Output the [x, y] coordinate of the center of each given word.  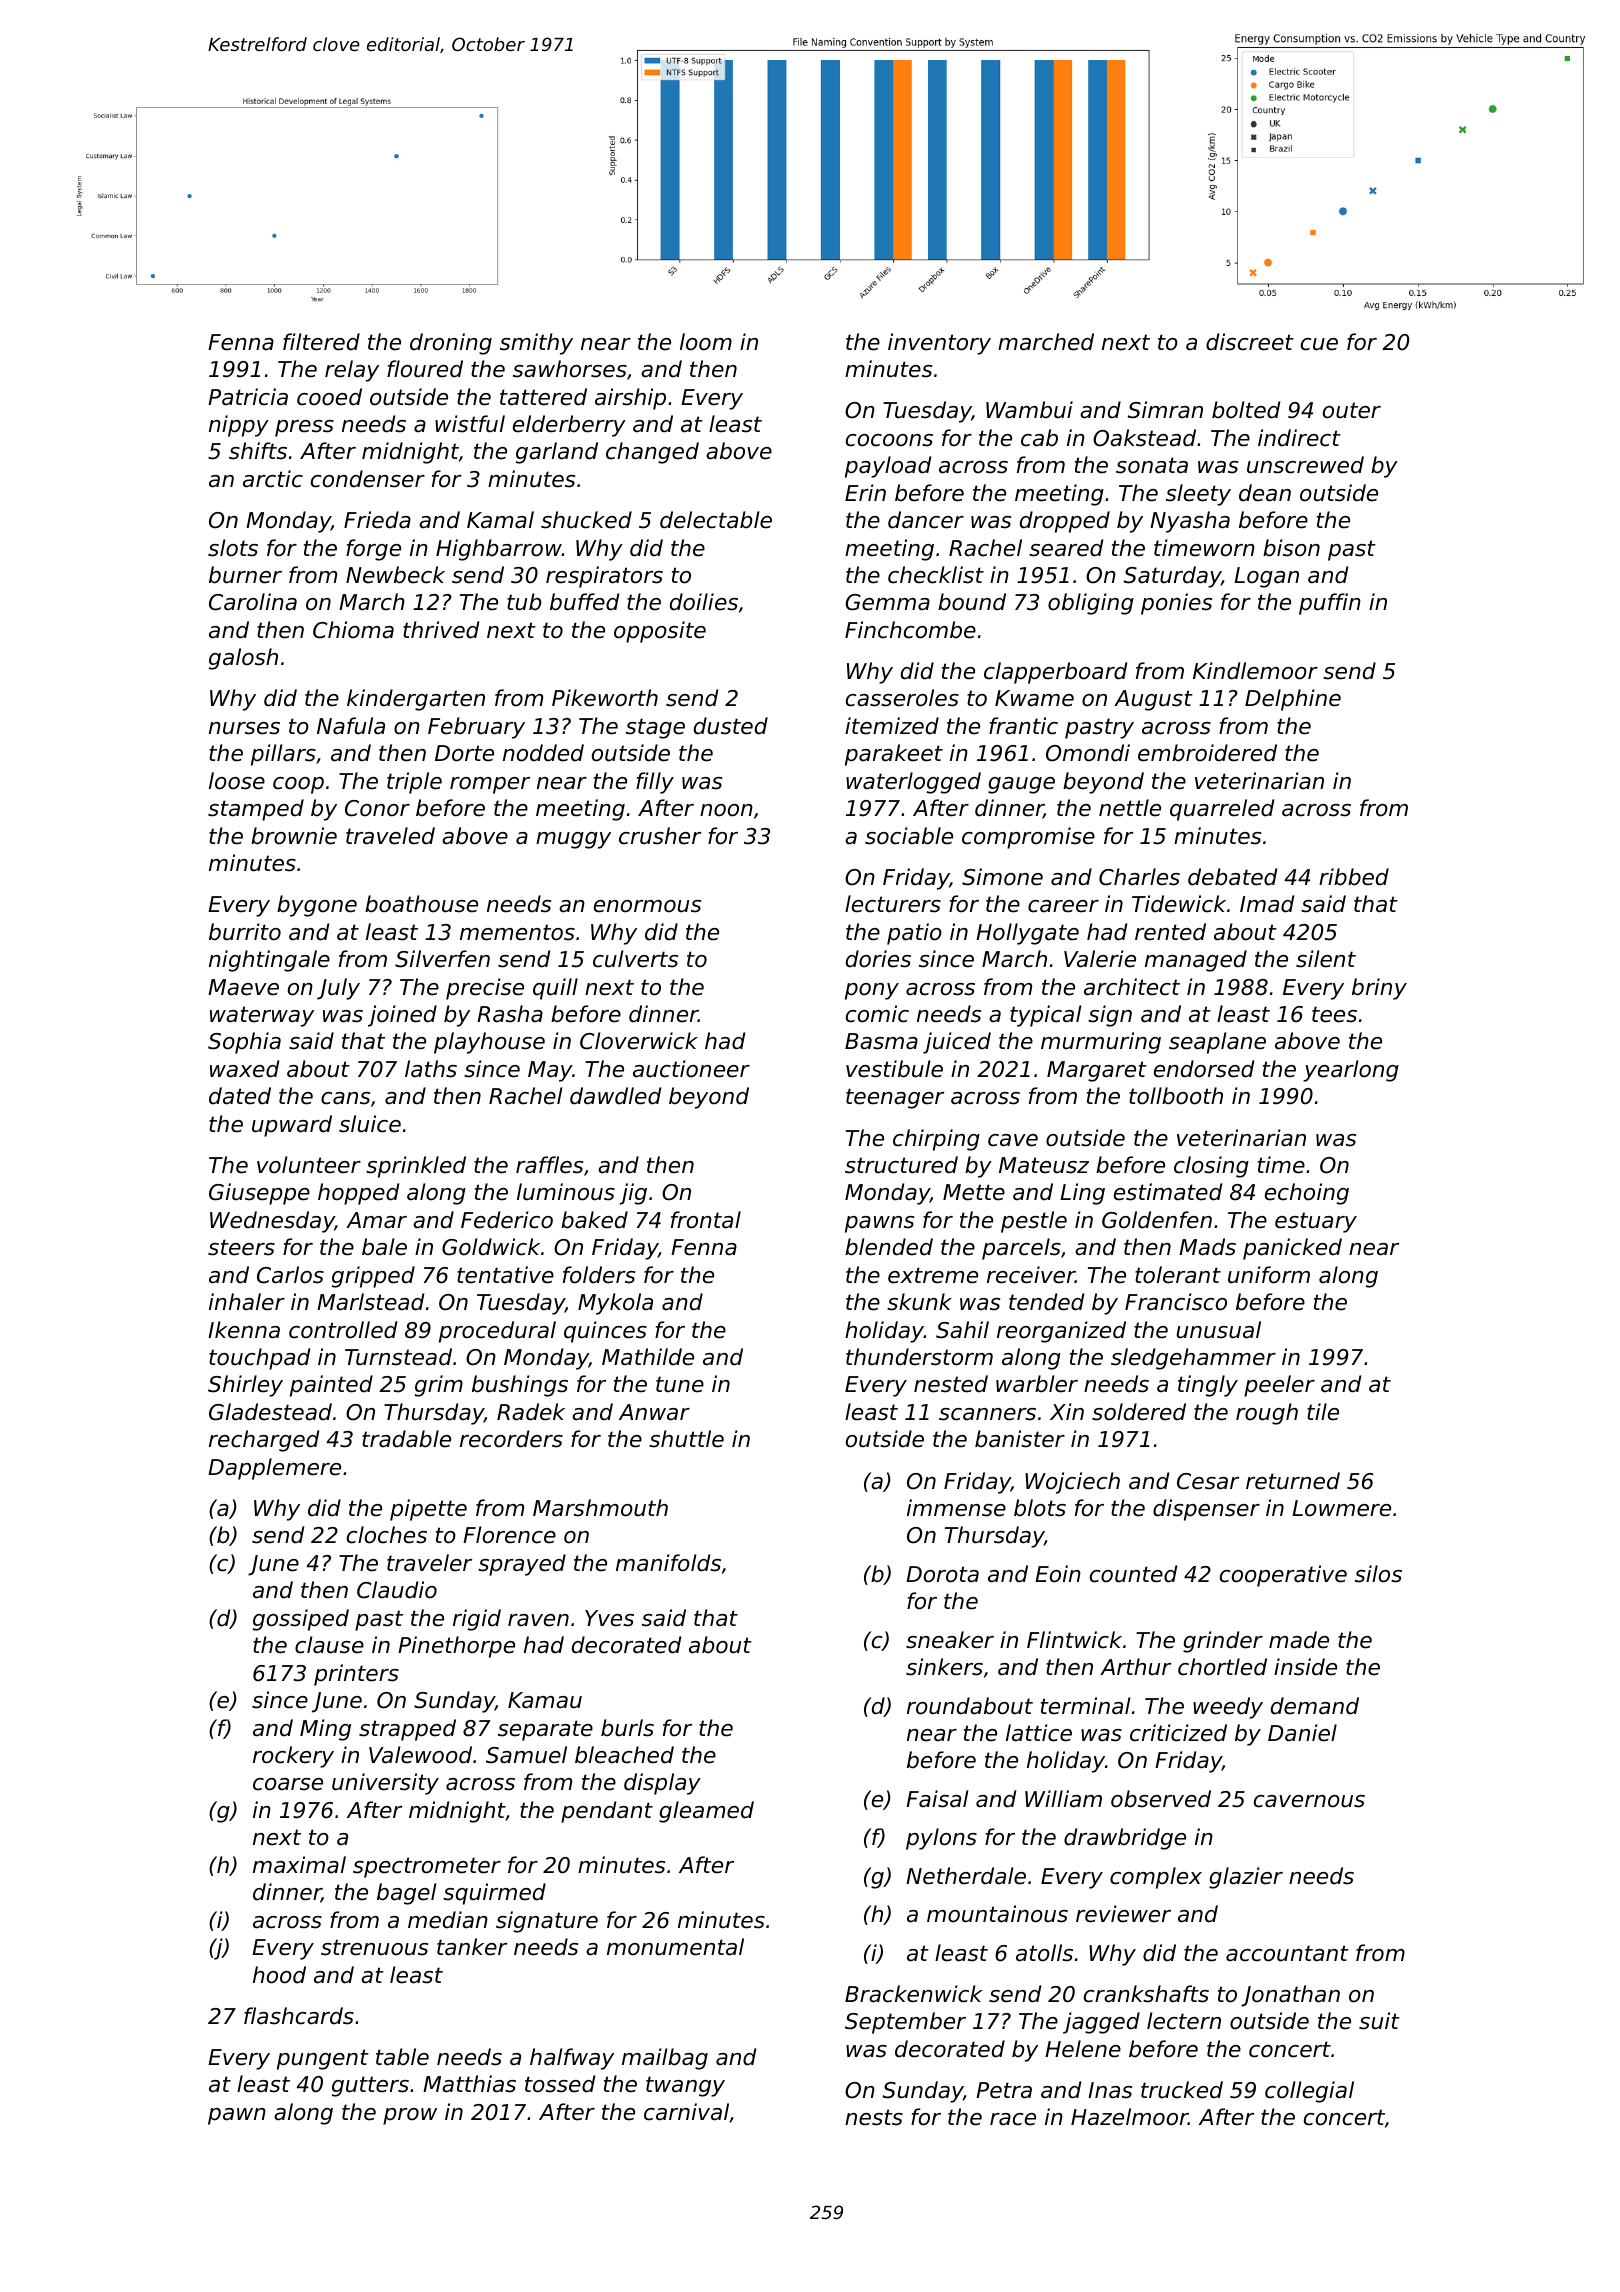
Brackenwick [914, 1994]
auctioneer [691, 1069]
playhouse [489, 1043]
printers [356, 1675]
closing [1211, 1167]
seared [1066, 548]
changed [652, 453]
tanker [472, 1947]
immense [956, 1508]
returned [1293, 1481]
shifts [258, 451]
